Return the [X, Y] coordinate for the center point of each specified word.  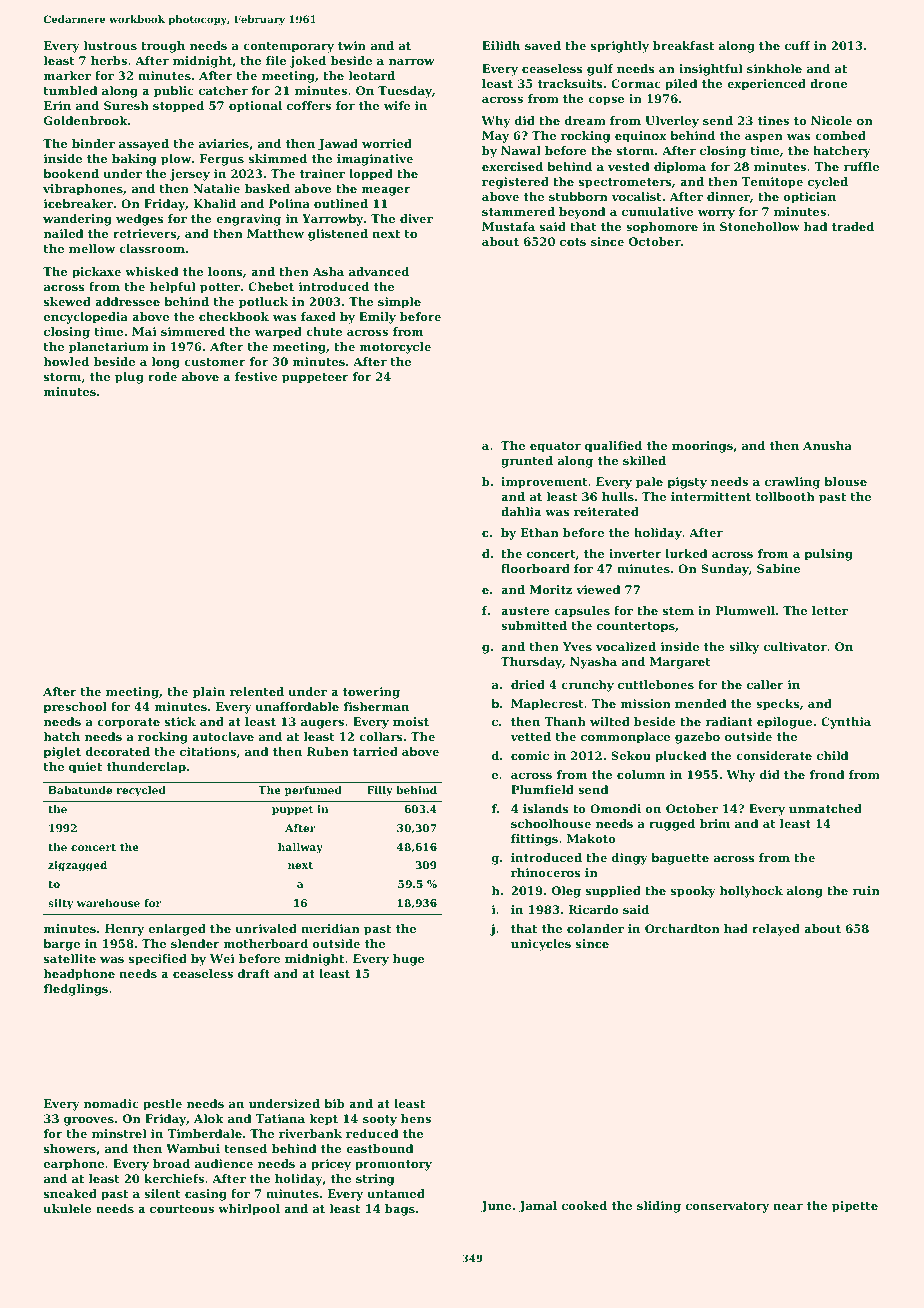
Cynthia [846, 723]
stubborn [578, 196]
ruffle [861, 166]
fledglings [75, 990]
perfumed [313, 791]
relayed [776, 930]
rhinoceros [546, 872]
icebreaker [78, 203]
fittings [534, 840]
